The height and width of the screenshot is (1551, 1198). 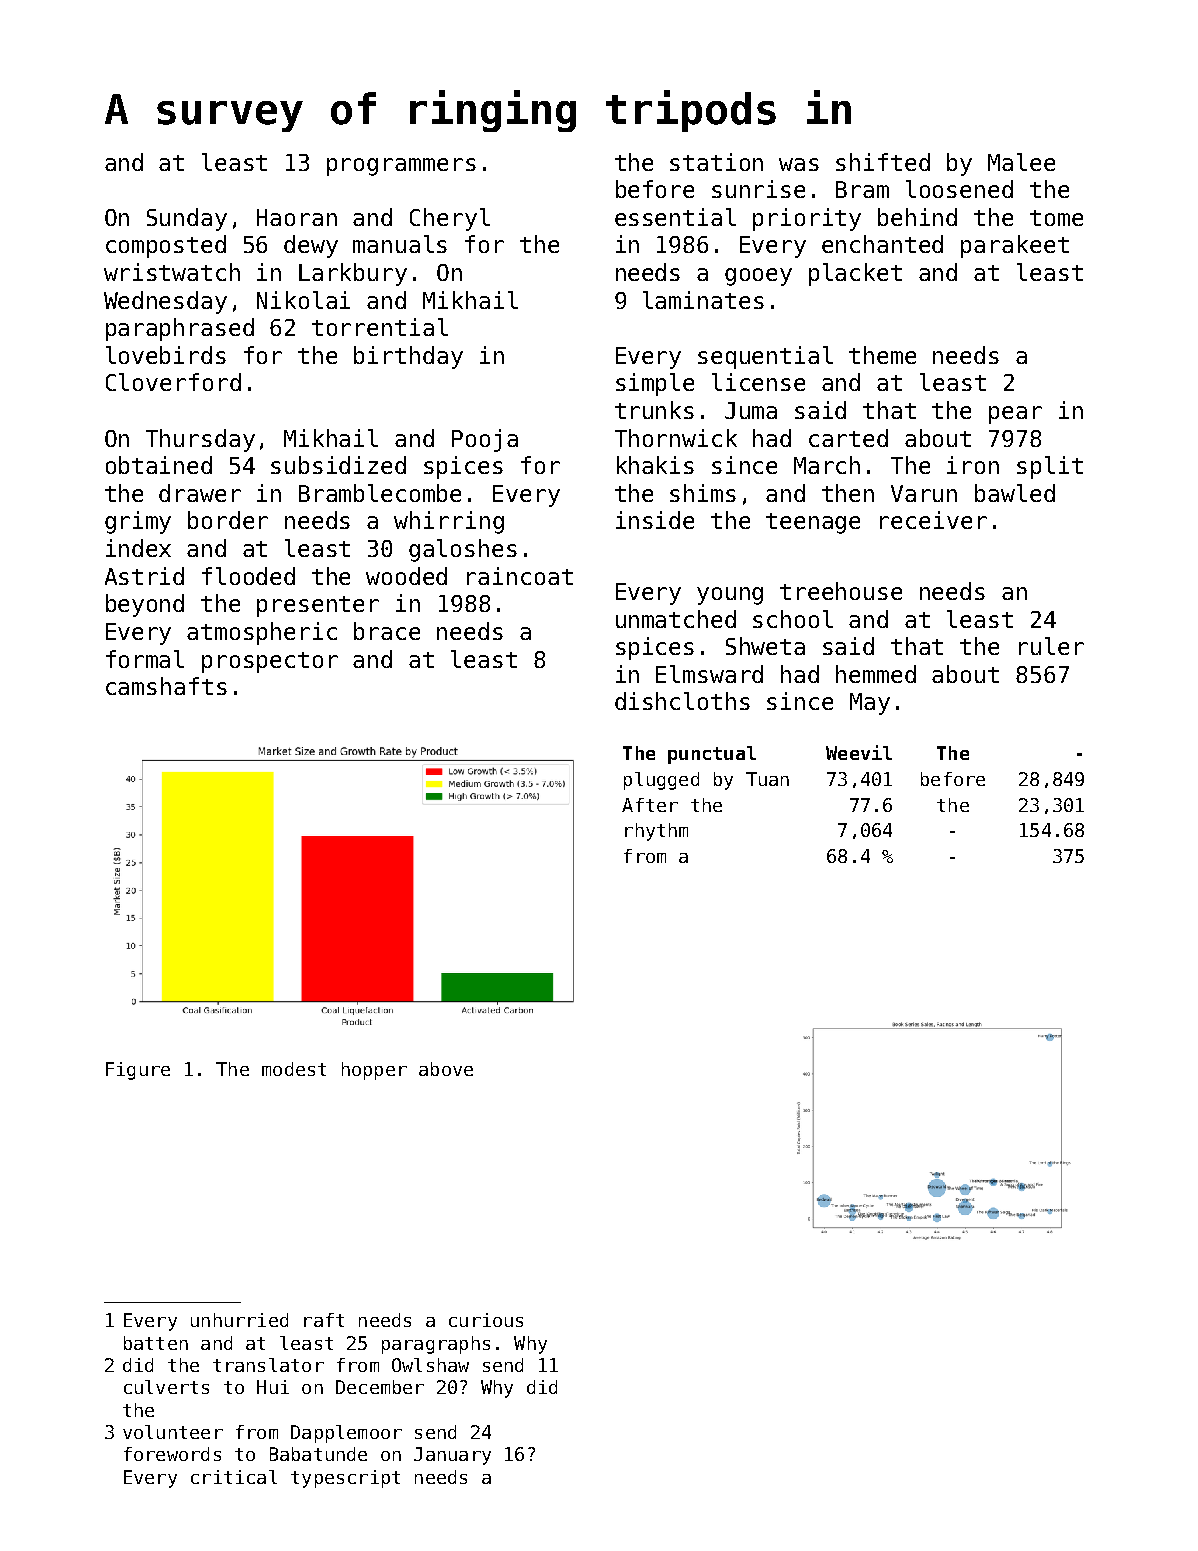 I want to click on rhythm, so click(x=656, y=832).
